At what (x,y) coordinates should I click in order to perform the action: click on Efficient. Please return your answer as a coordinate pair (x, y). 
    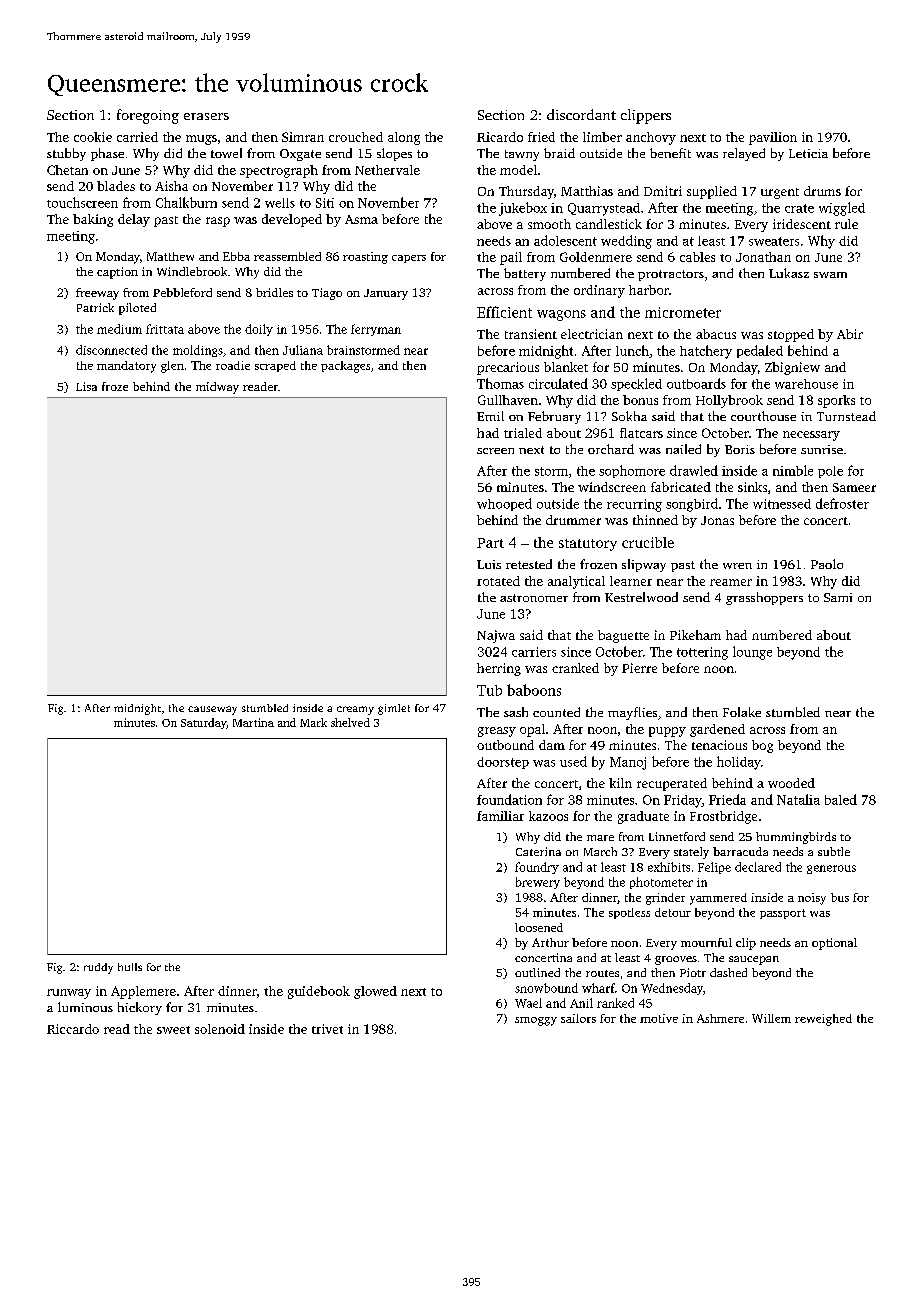
    Looking at the image, I should click on (504, 312).
